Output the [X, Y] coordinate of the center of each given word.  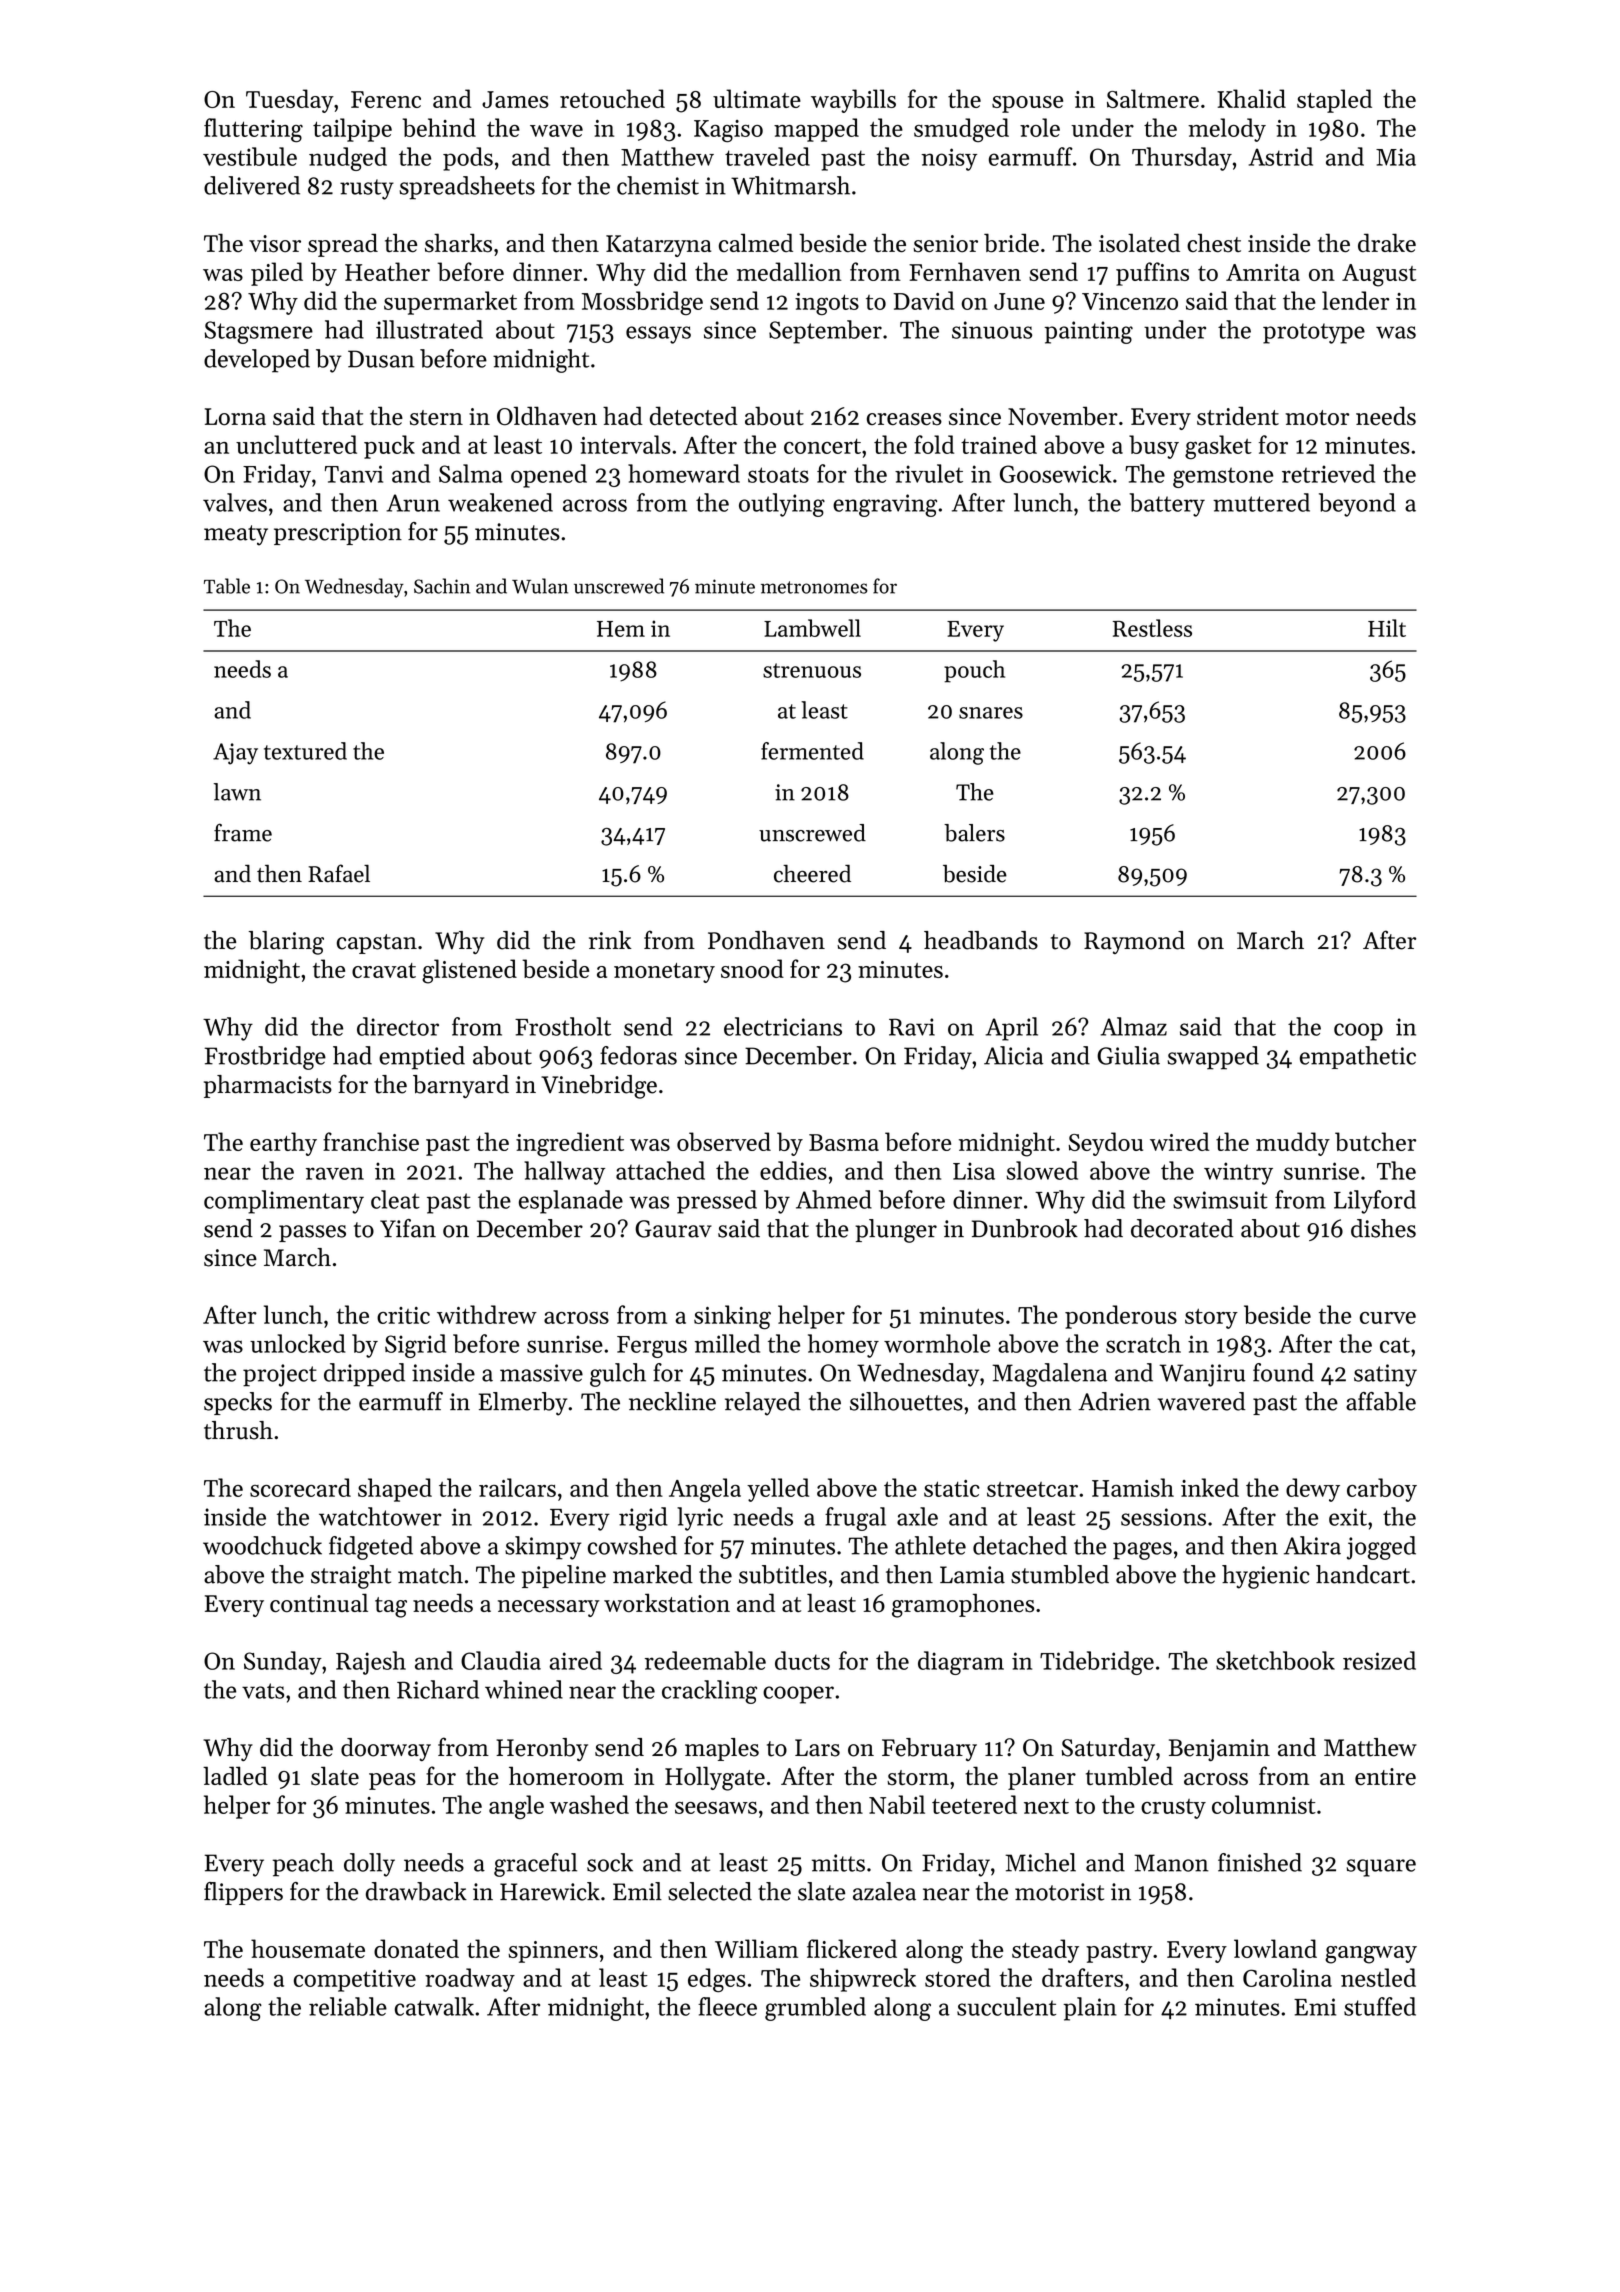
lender [1355, 300]
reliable [348, 2006]
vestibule [250, 156]
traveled [767, 156]
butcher [1375, 1141]
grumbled [815, 2009]
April [1011, 1029]
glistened [469, 971]
